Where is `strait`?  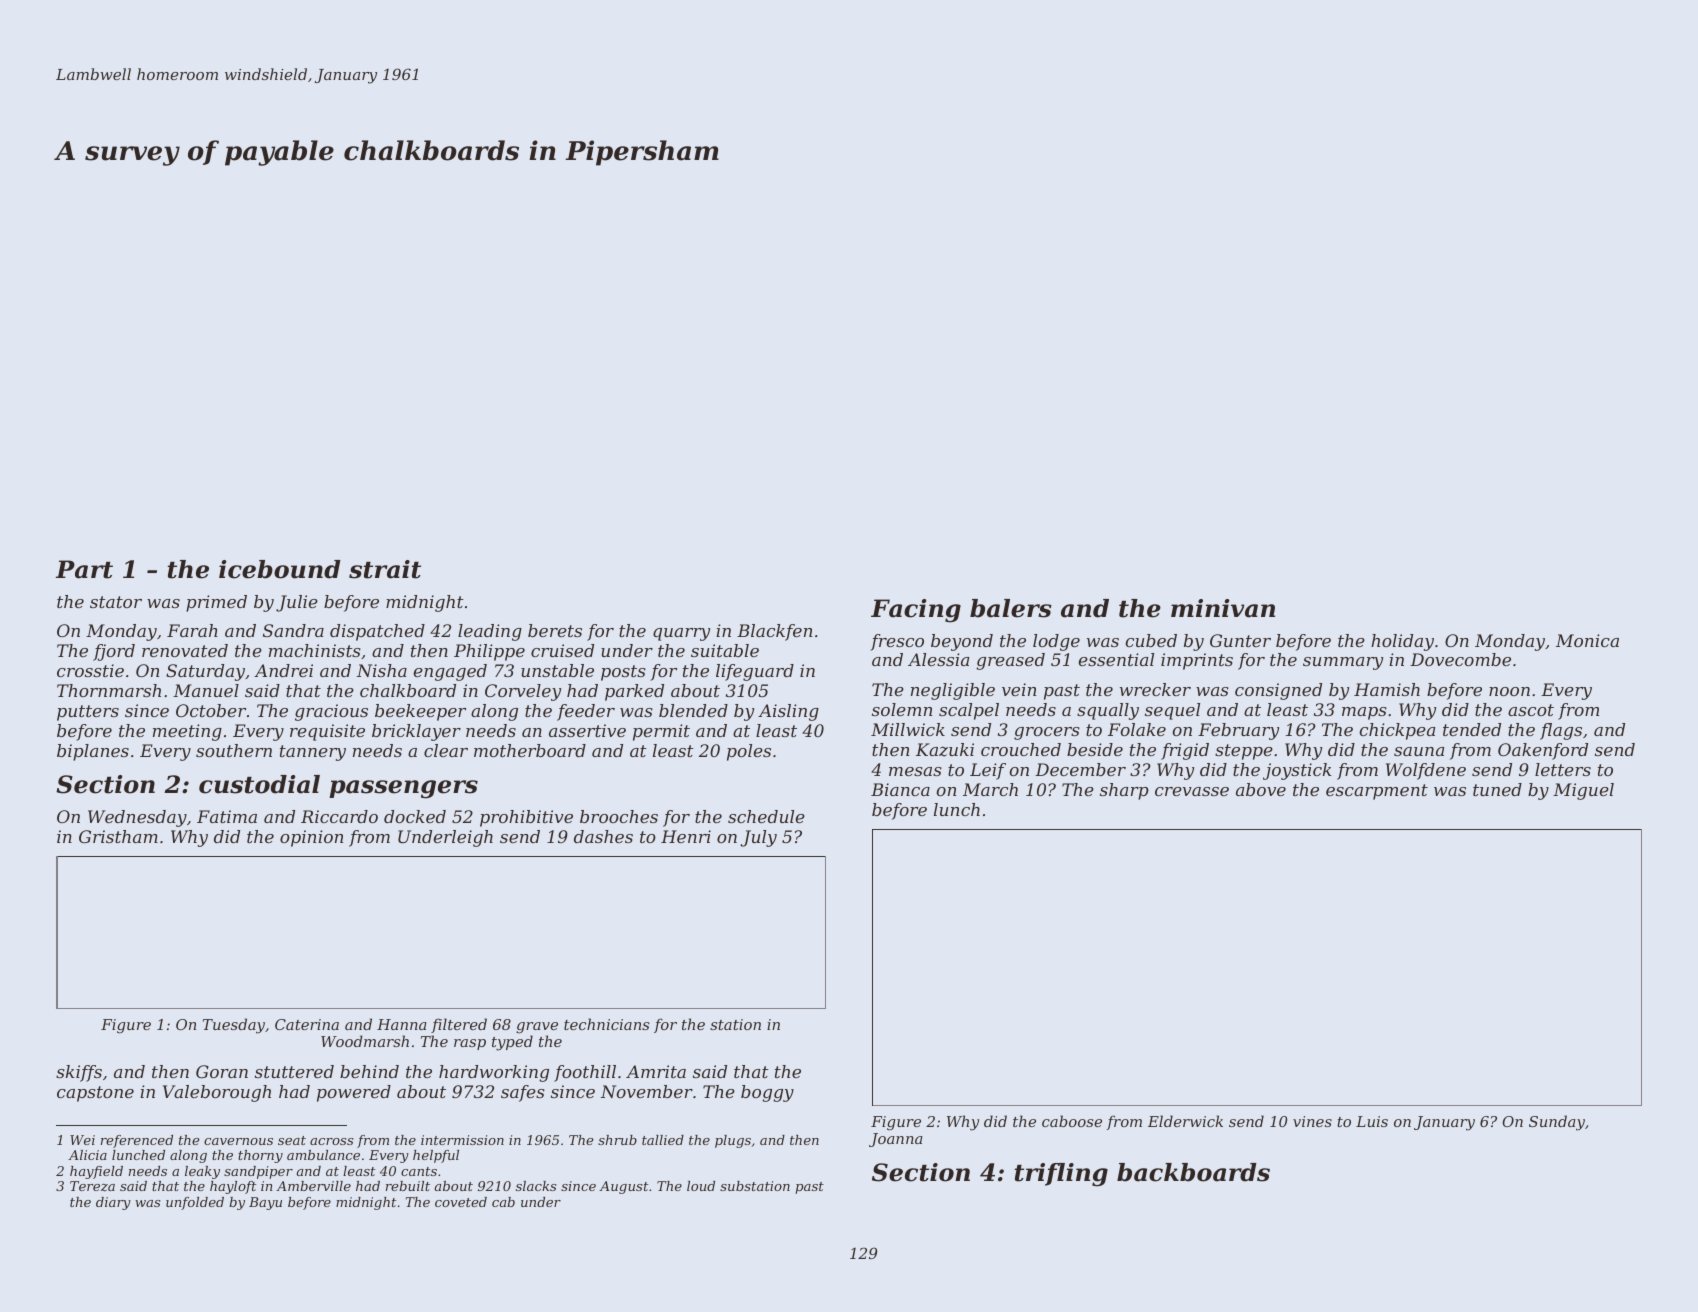
strait is located at coordinates (385, 569).
